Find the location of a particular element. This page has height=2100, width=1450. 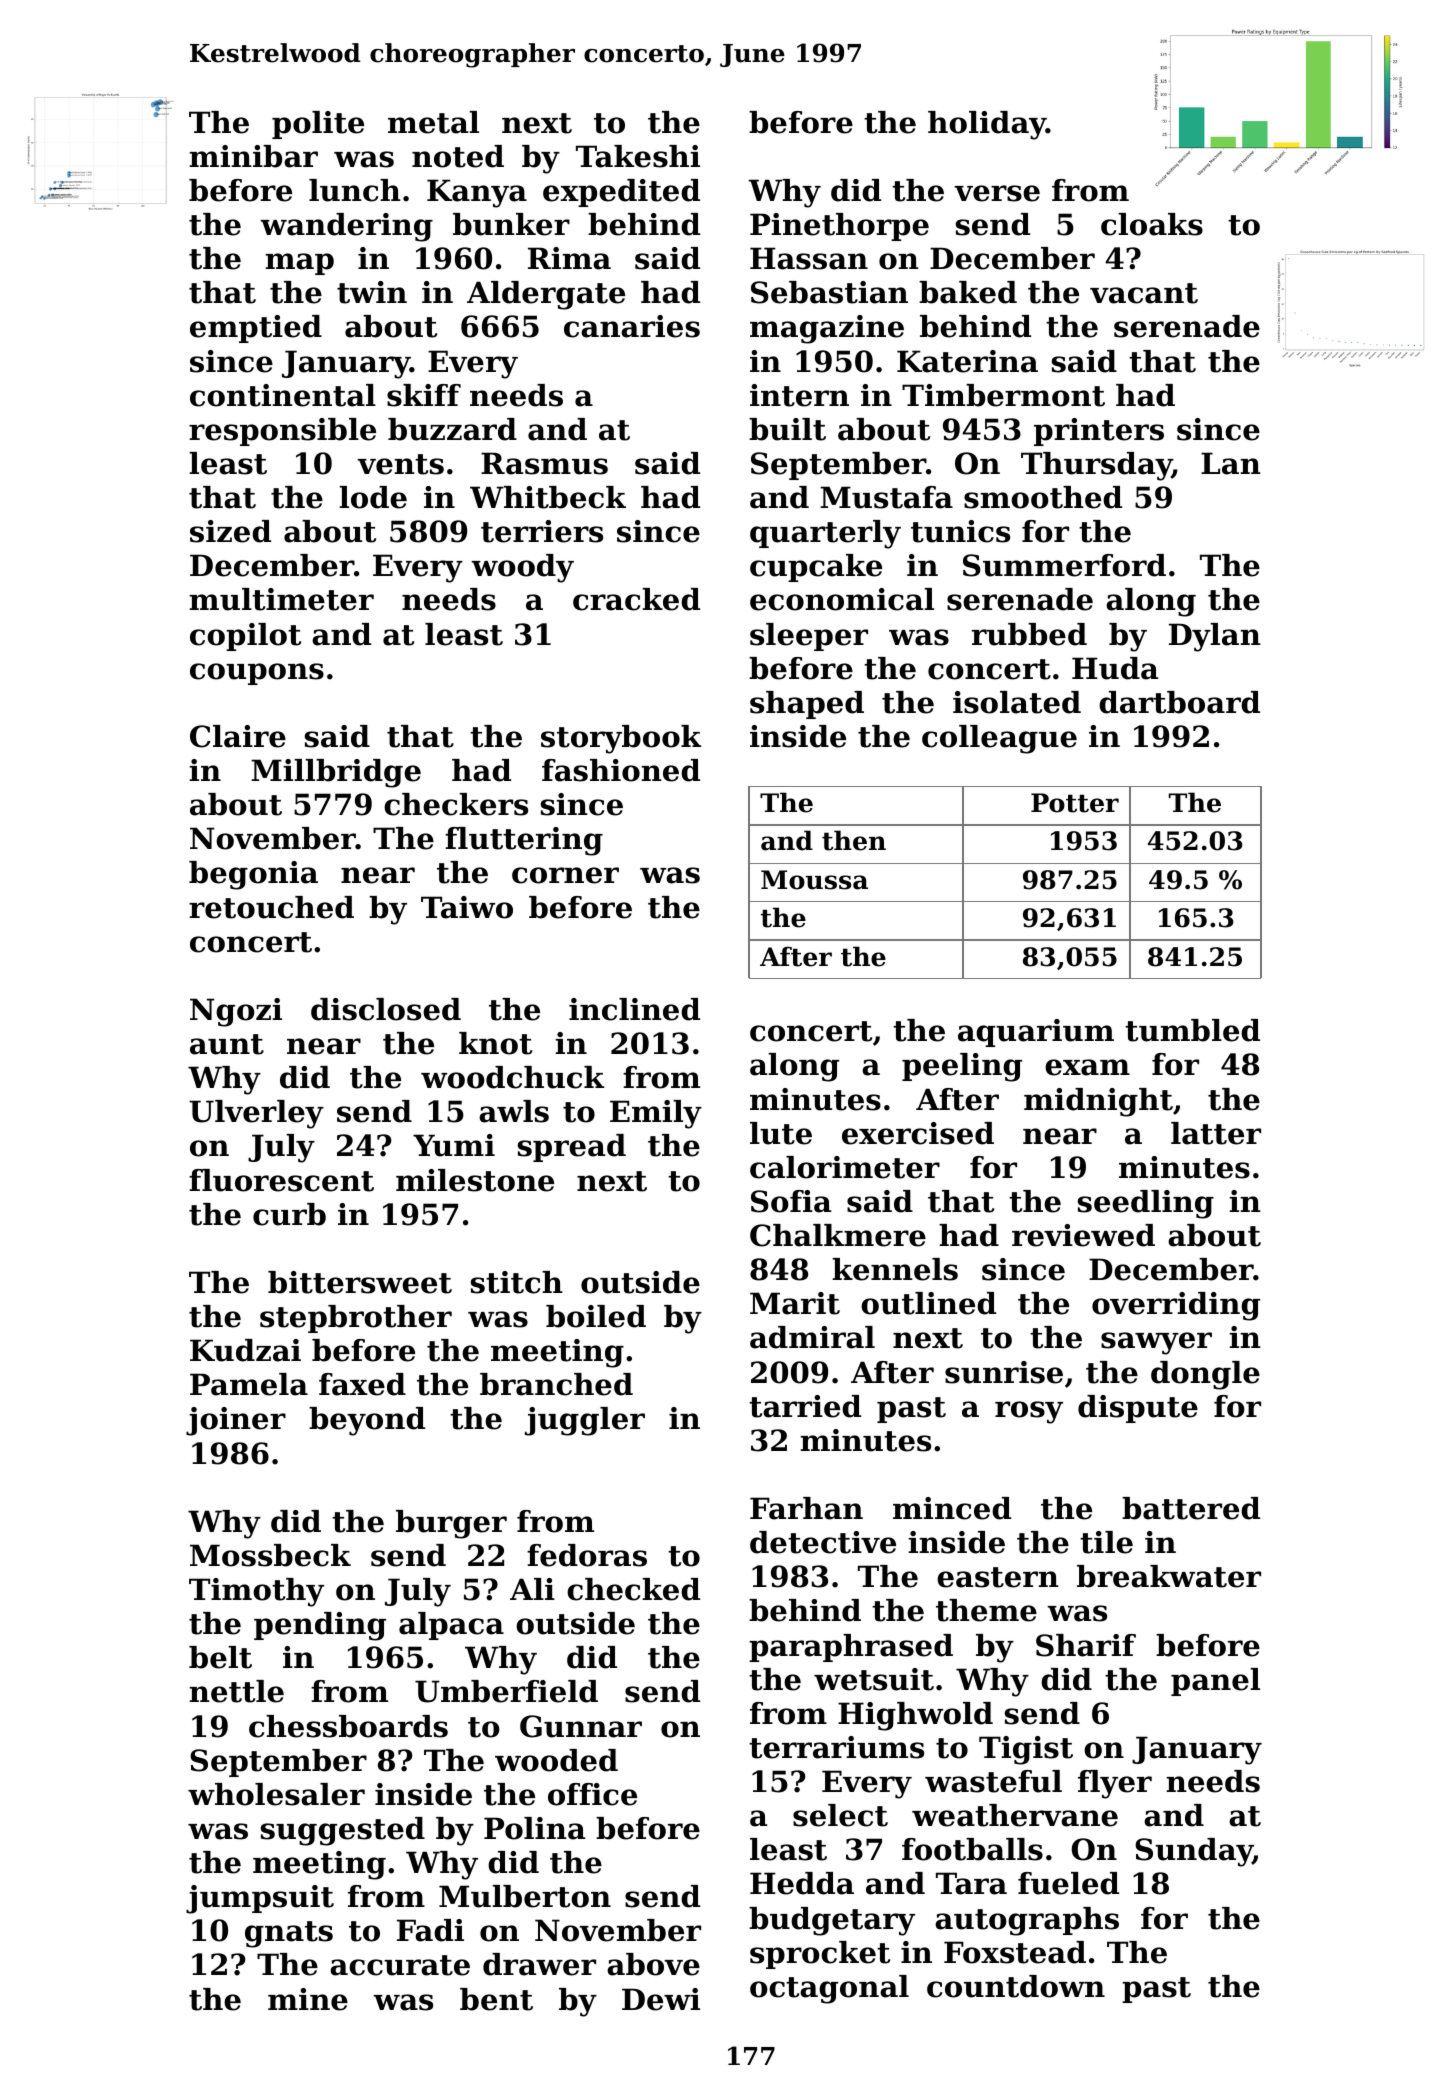

octagonal is located at coordinates (829, 1989).
